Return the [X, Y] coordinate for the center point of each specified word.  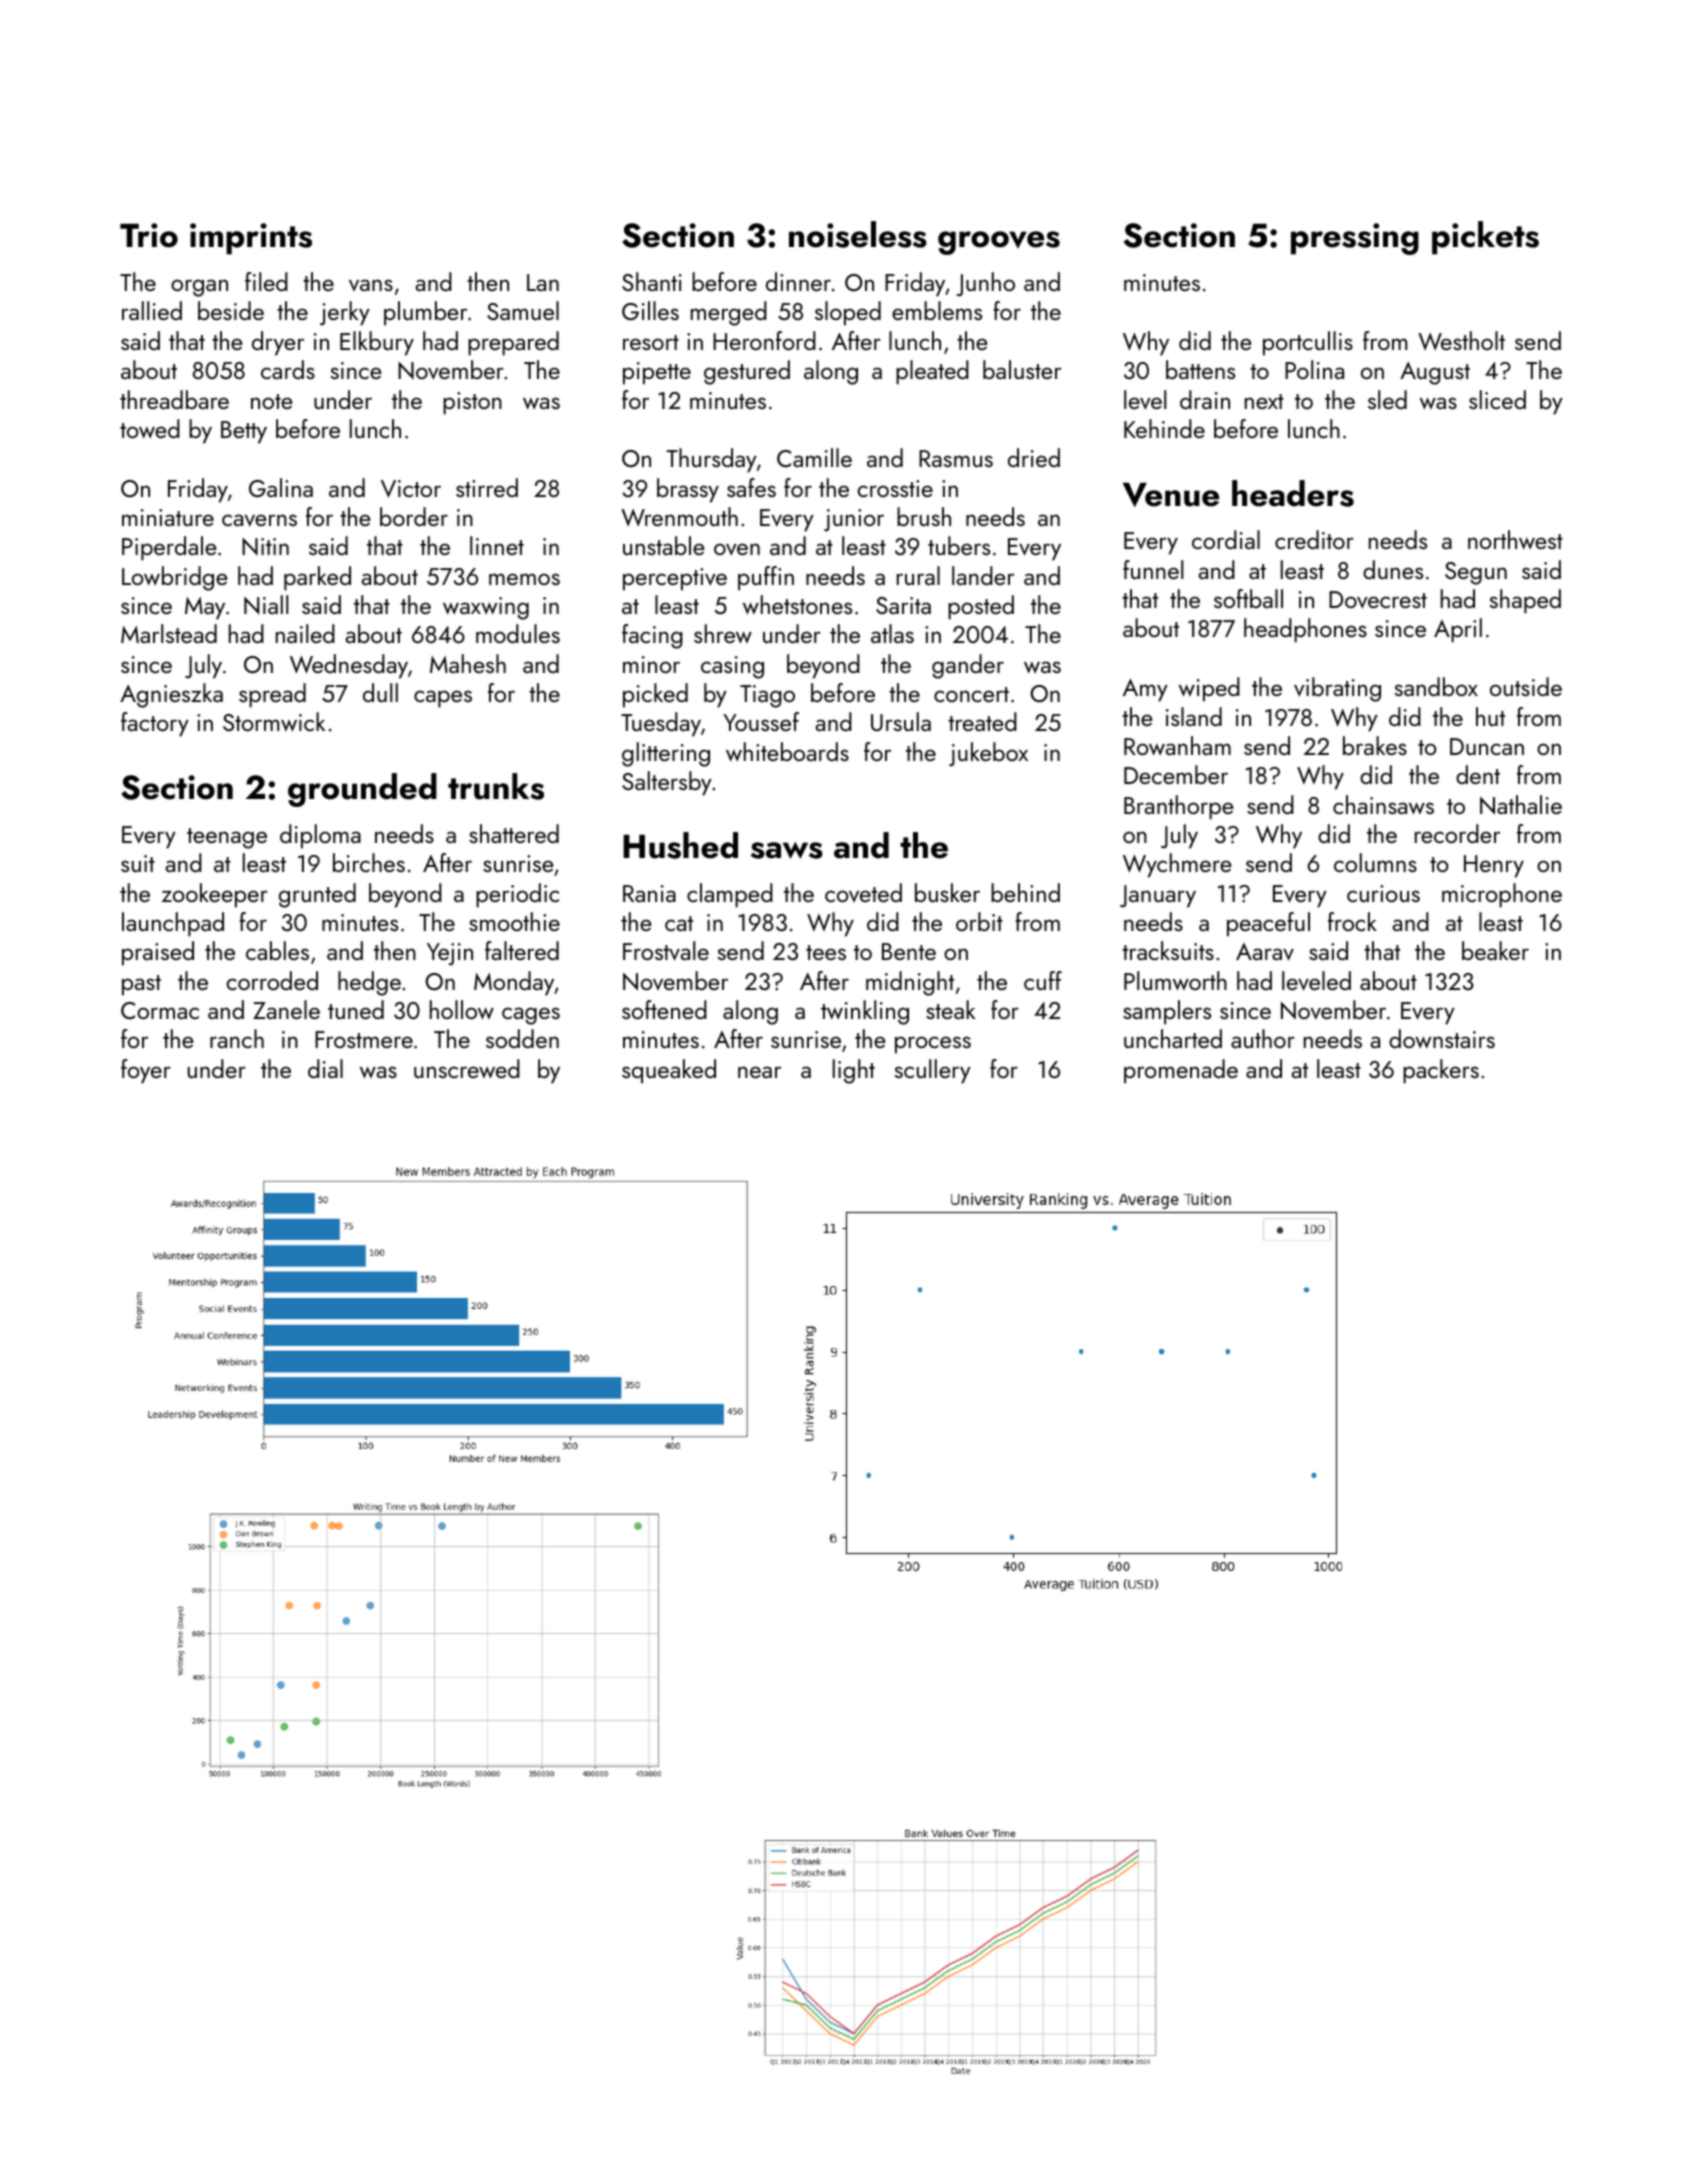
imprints [251, 239]
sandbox [1436, 686]
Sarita [903, 605]
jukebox [988, 754]
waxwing [486, 608]
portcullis [1308, 343]
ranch [237, 1038]
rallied [152, 310]
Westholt [1461, 341]
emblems [937, 310]
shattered [514, 833]
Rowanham [1177, 746]
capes [443, 699]
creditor [1314, 539]
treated [982, 721]
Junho [985, 284]
